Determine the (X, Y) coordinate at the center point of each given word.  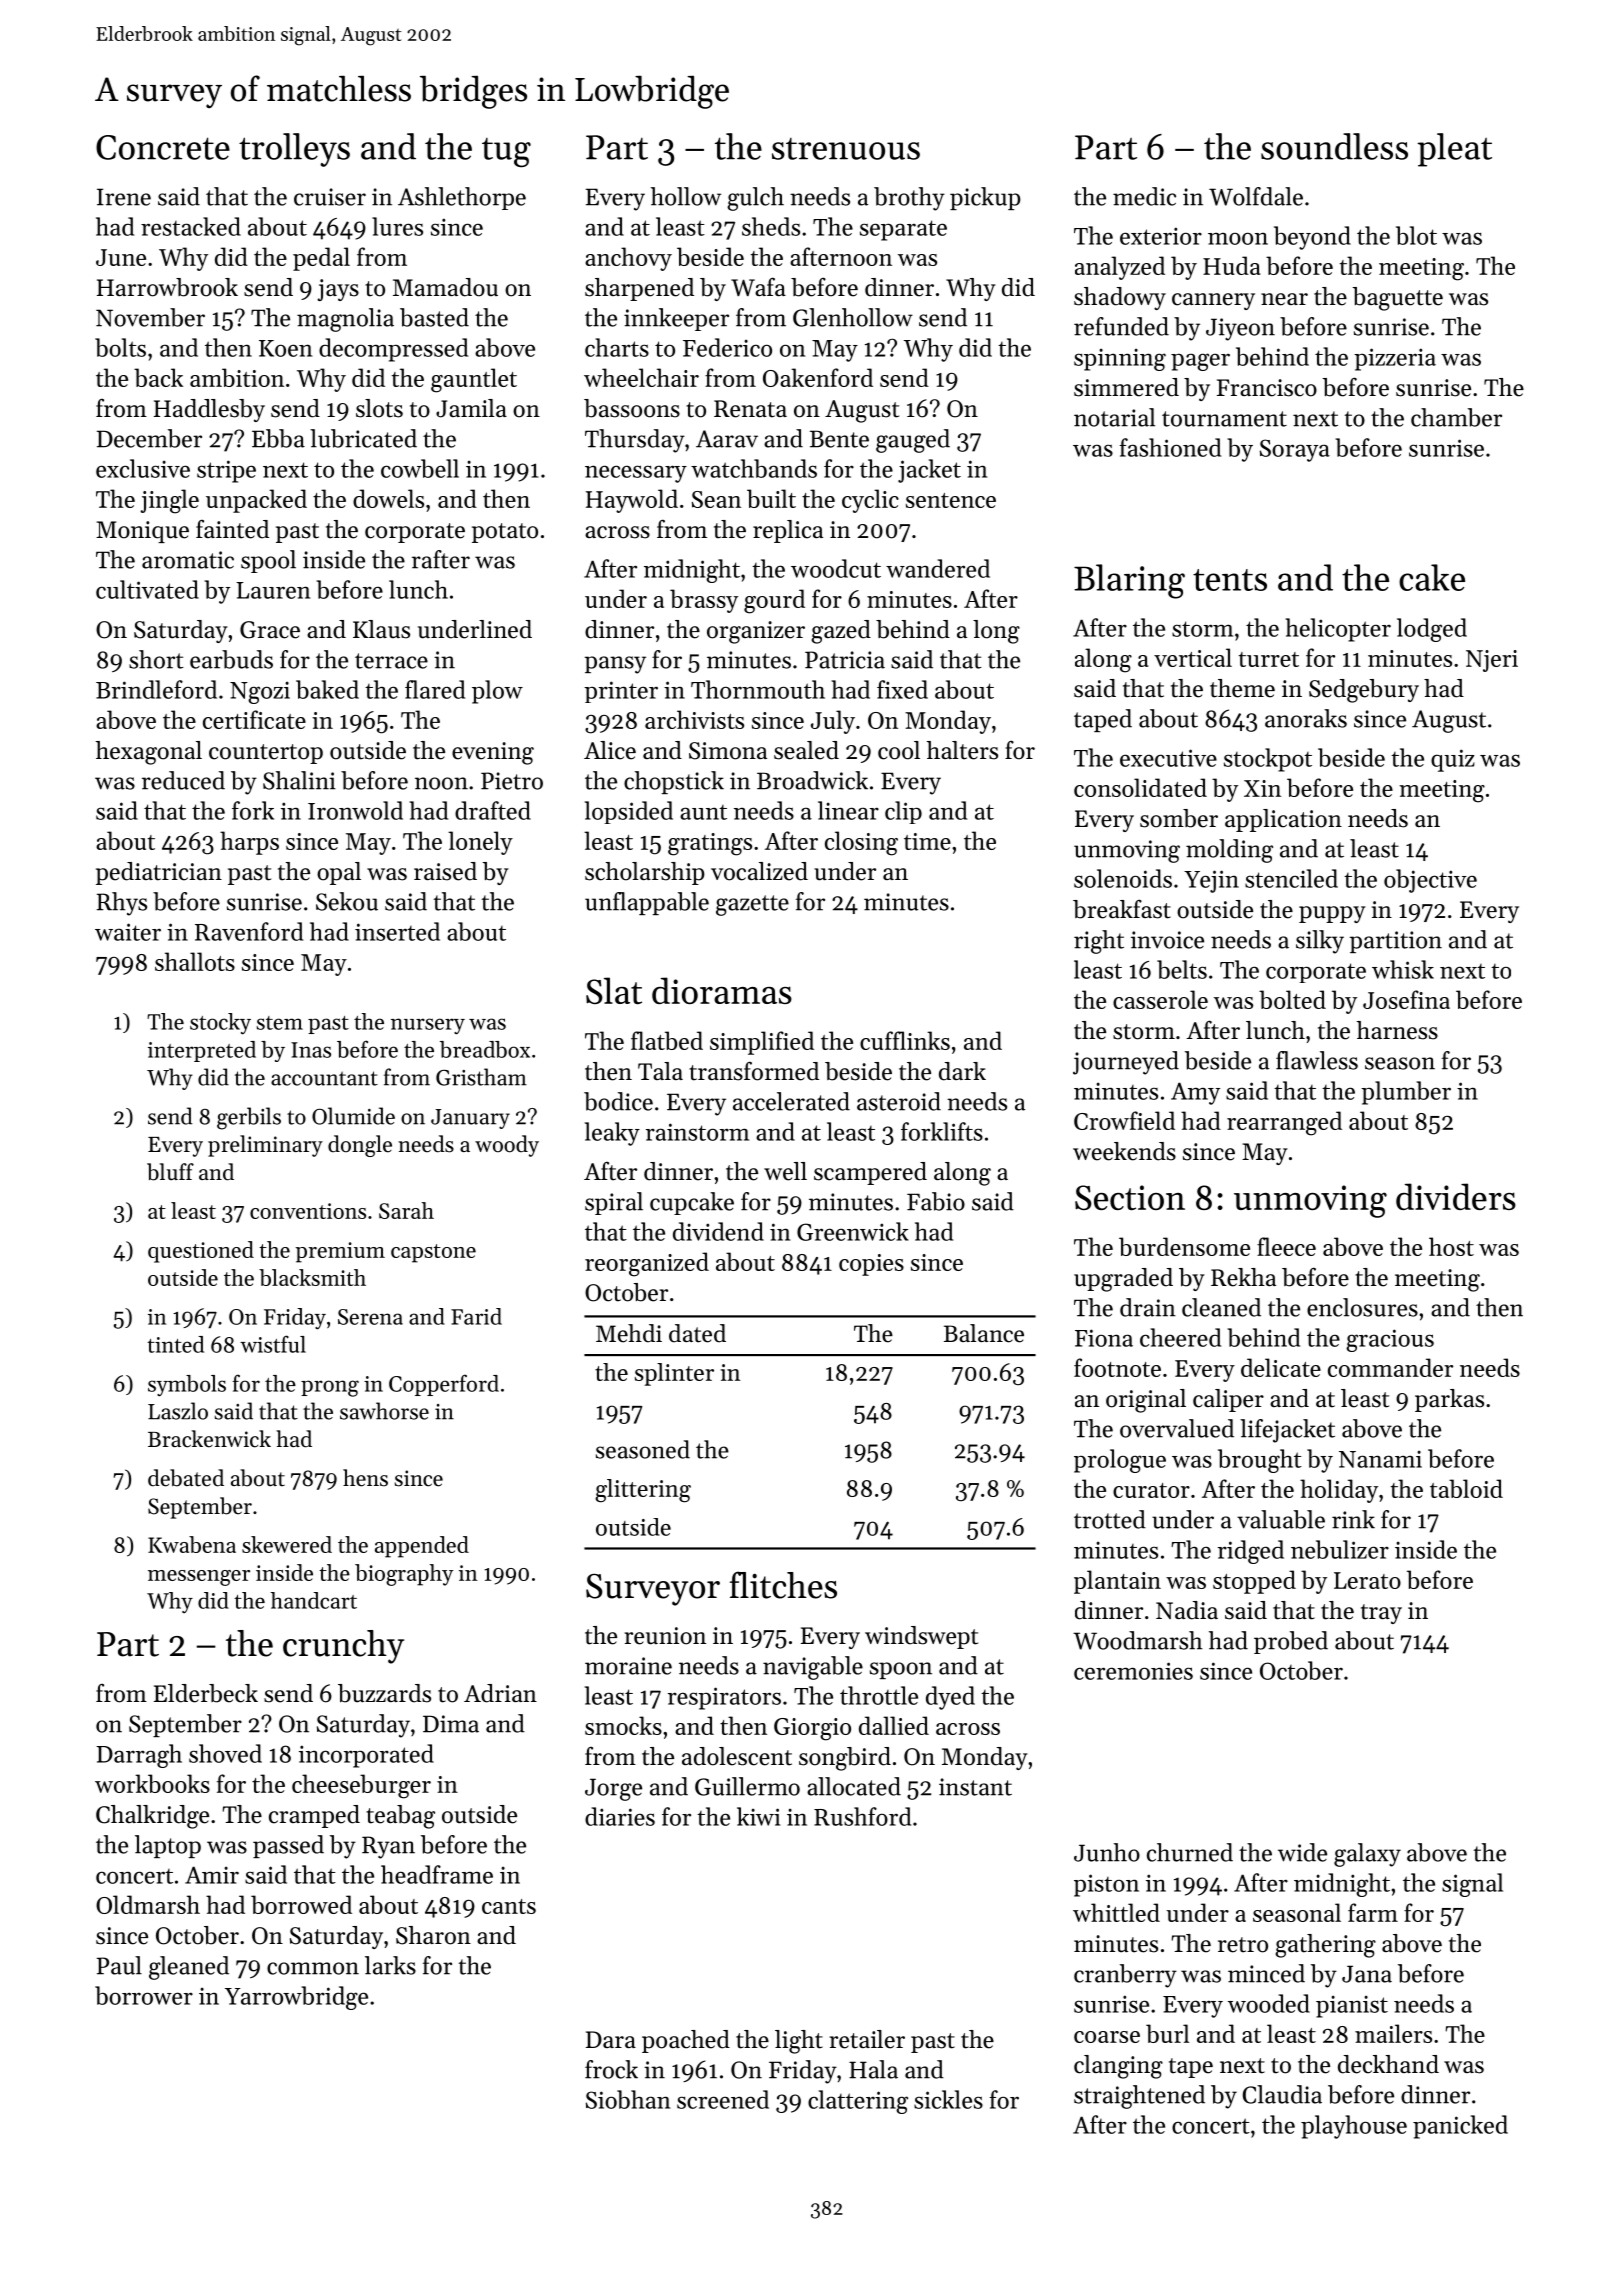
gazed (841, 632)
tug (506, 153)
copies (871, 1265)
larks (390, 1965)
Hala (873, 2069)
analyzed (1120, 268)
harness (1397, 1030)
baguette (1398, 299)
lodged (1432, 630)
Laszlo (178, 1411)
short (156, 659)
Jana (1367, 1974)
